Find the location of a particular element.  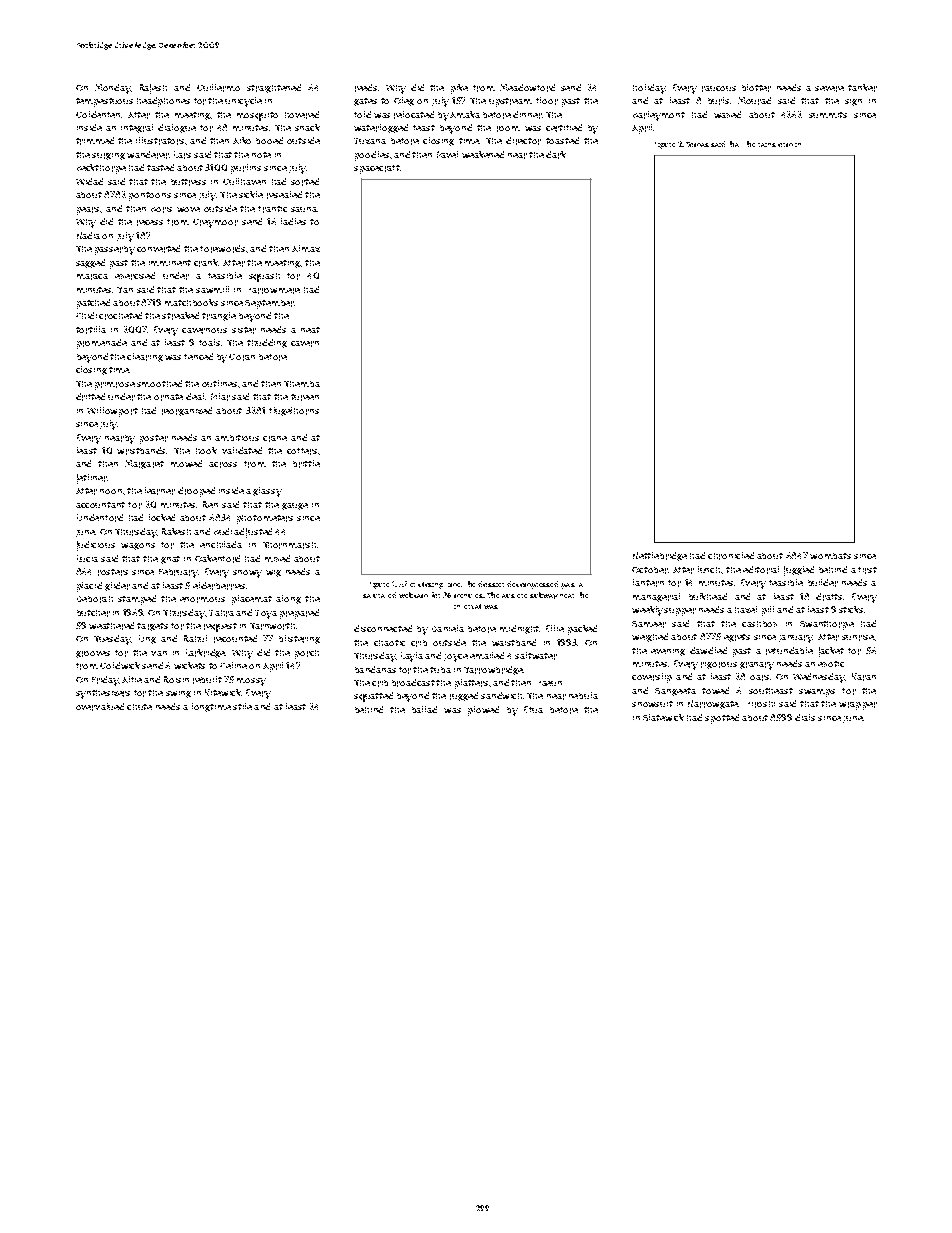

Tomas is located at coordinates (697, 144).
